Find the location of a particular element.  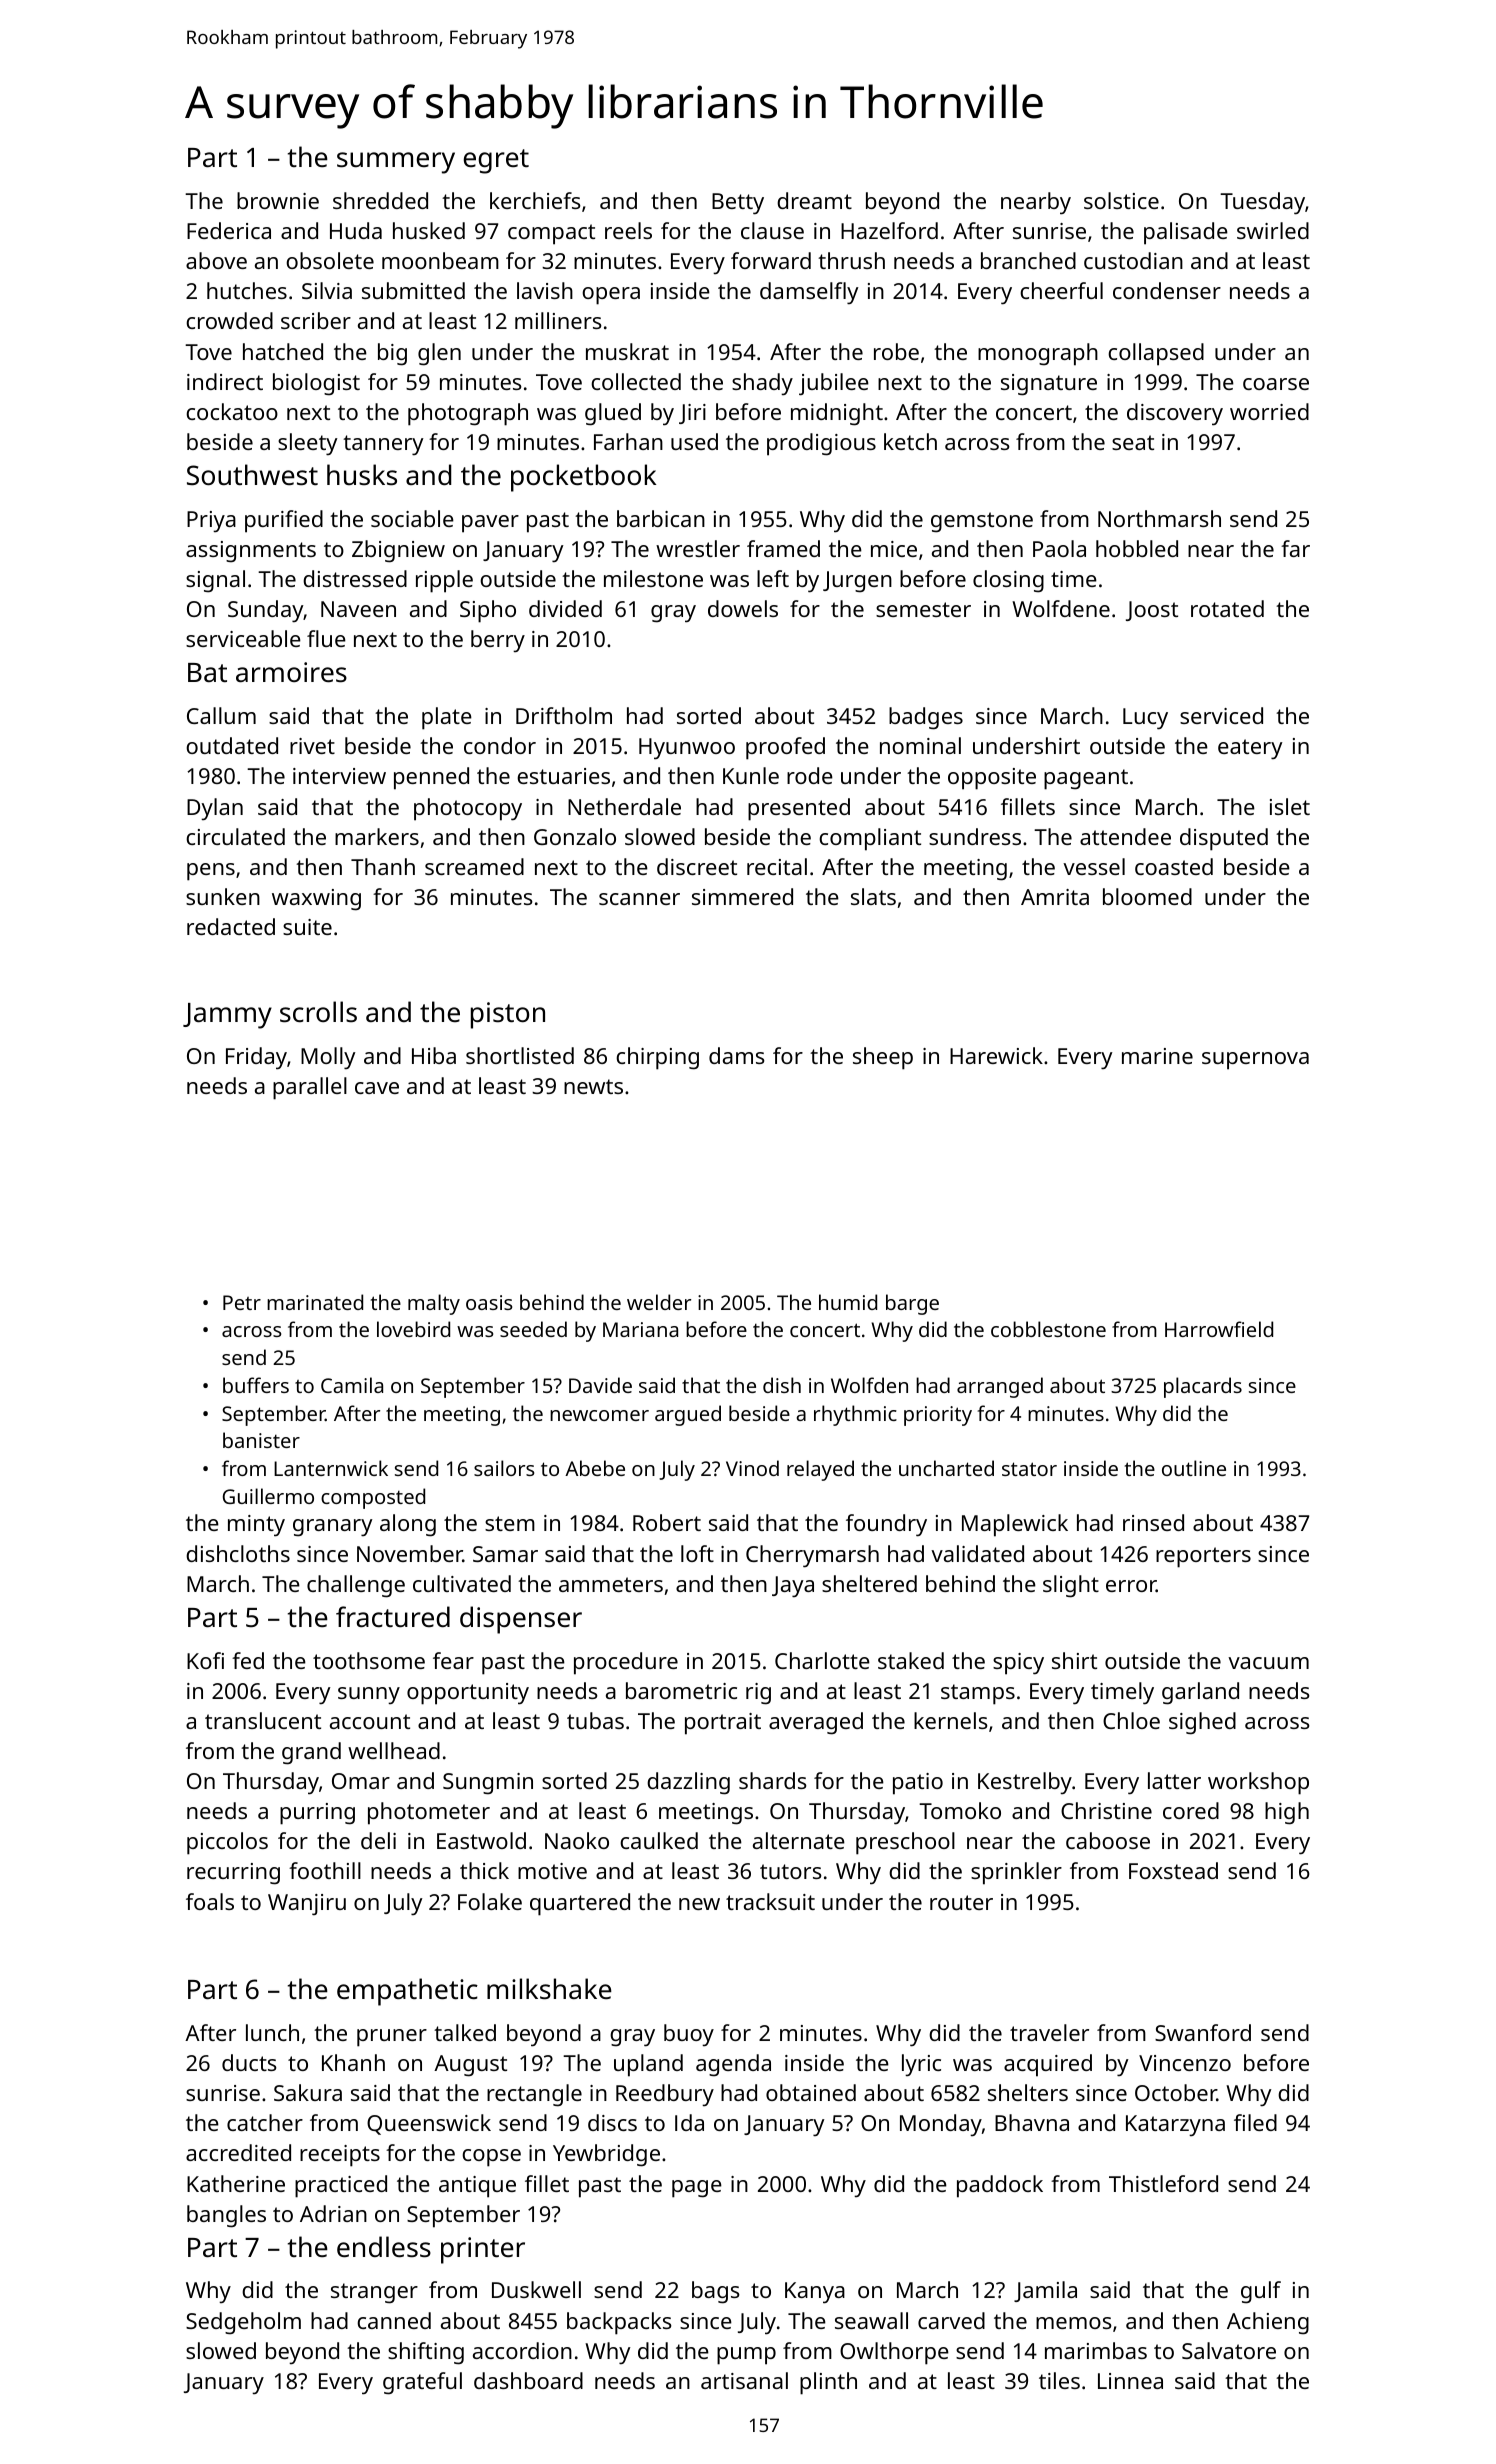

submitted is located at coordinates (413, 290).
